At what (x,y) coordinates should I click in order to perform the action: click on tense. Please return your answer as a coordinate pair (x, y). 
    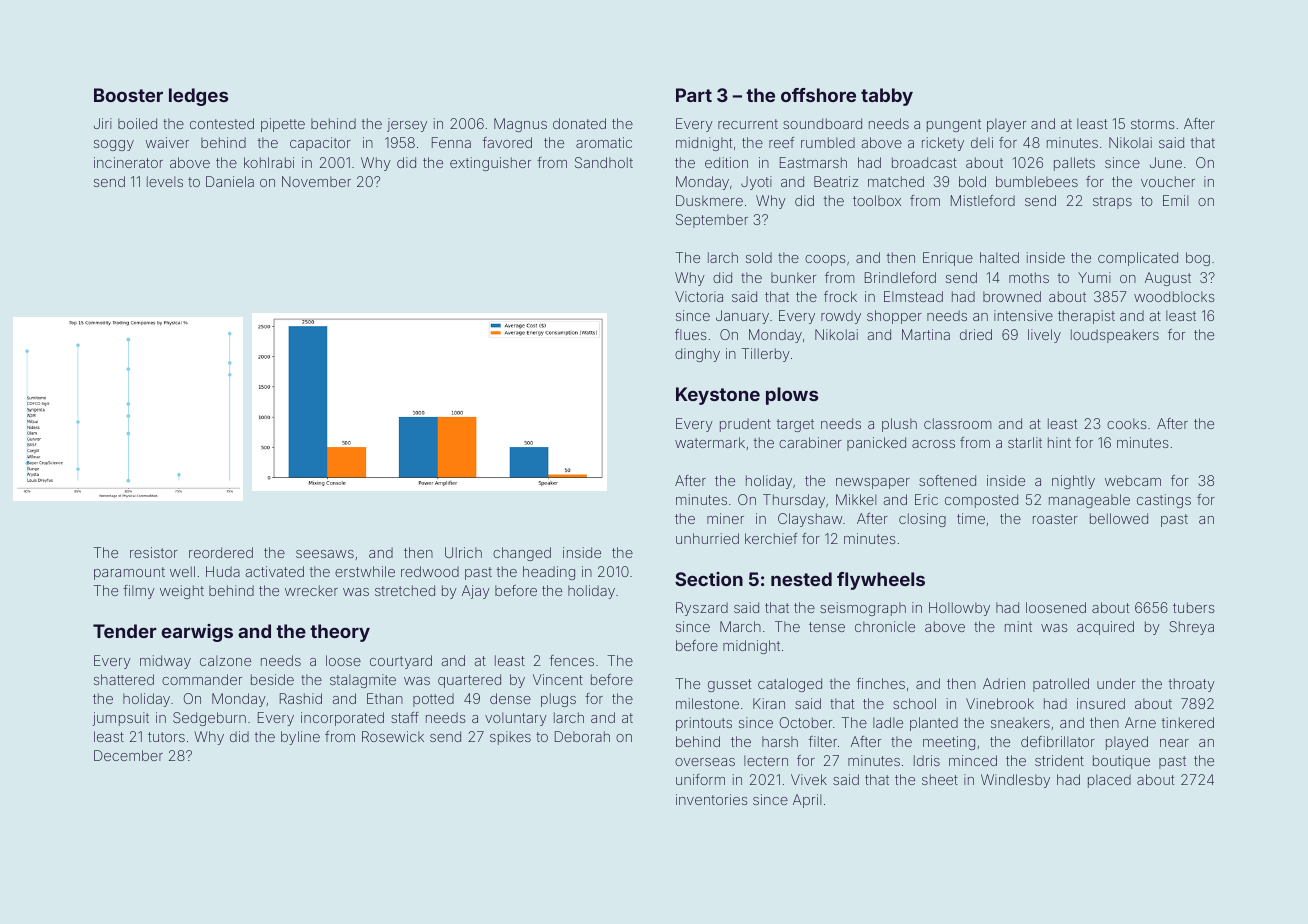
    Looking at the image, I should click on (827, 627).
